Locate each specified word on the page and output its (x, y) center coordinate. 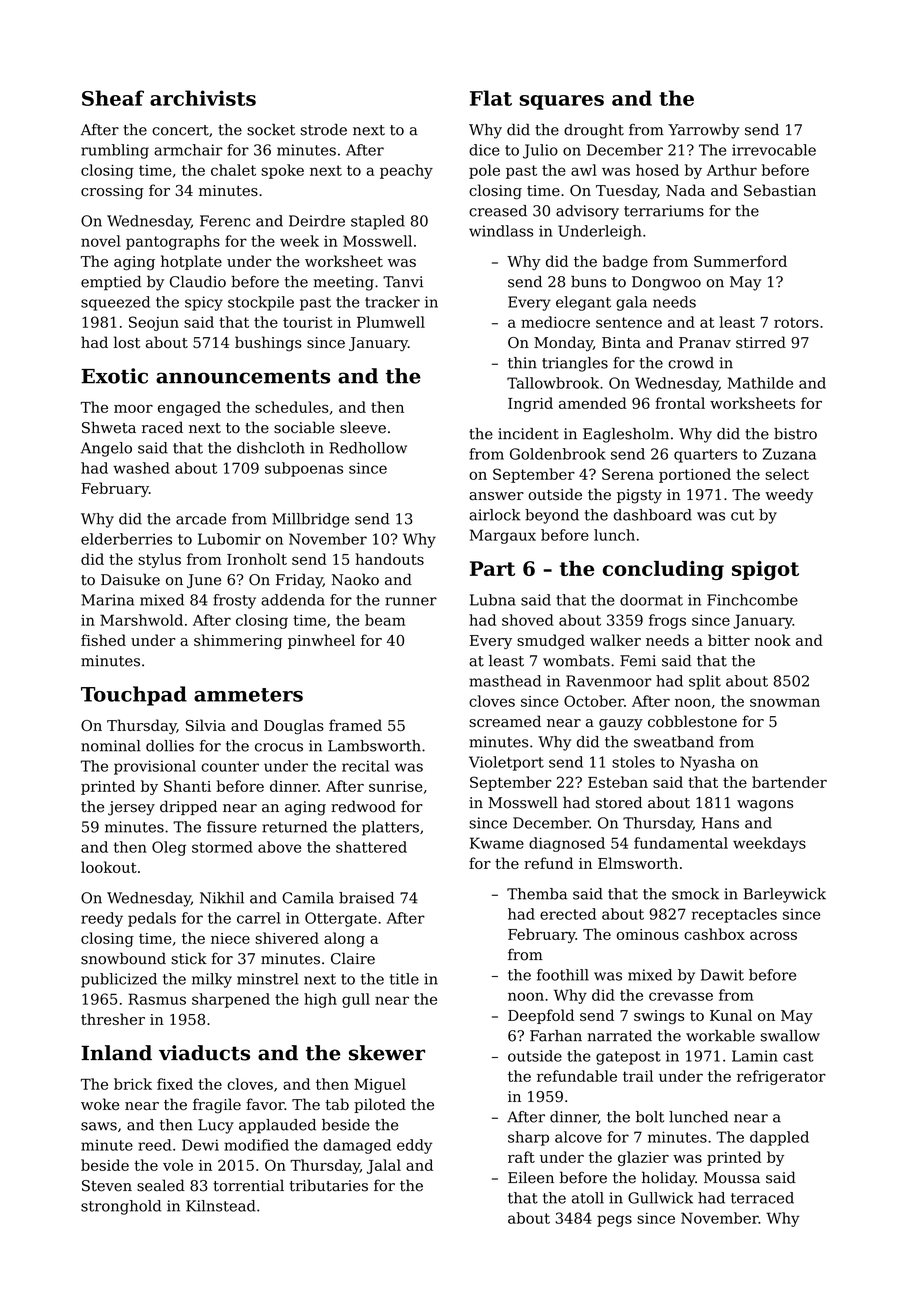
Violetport (506, 763)
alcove (578, 1137)
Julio (540, 151)
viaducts (204, 1053)
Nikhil (222, 898)
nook (773, 640)
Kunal (731, 1015)
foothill (563, 975)
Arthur (732, 170)
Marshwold (141, 620)
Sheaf (113, 98)
